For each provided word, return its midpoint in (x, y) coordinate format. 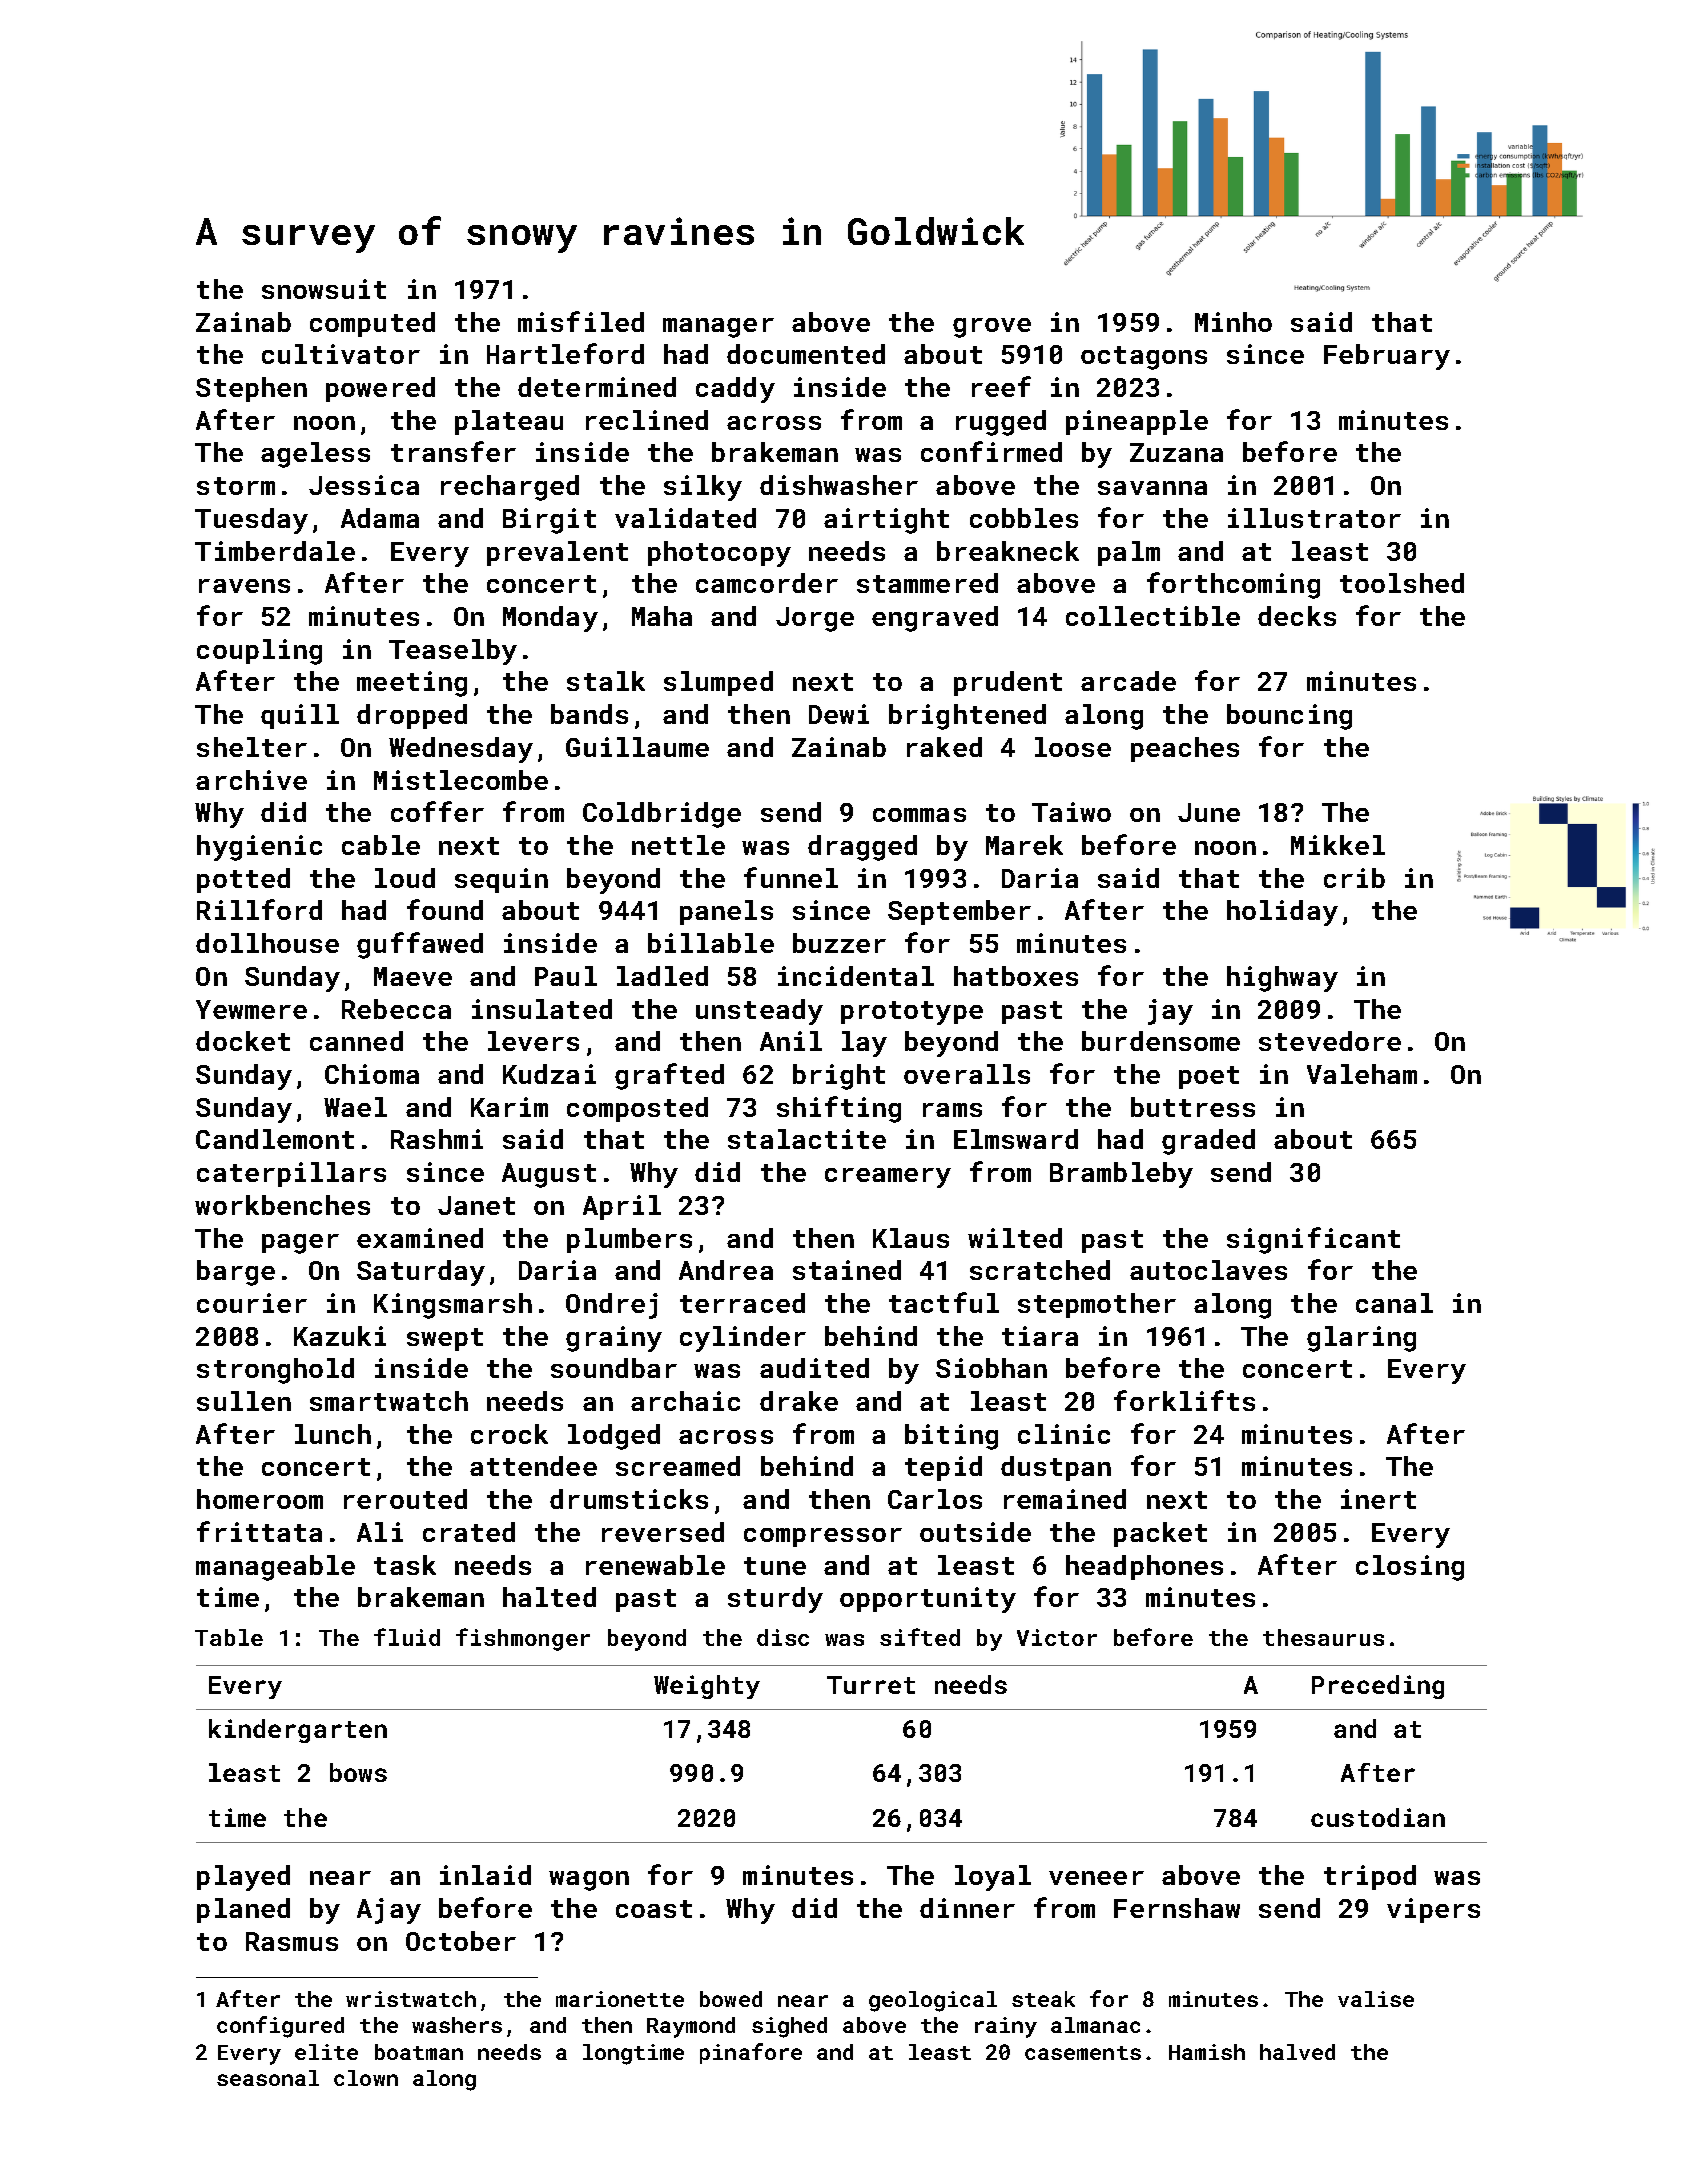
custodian (1378, 1817)
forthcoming (1233, 585)
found (445, 909)
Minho (1233, 322)
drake (799, 1401)
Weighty (707, 1687)
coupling (259, 652)
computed (372, 324)
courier (252, 1303)
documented (806, 354)
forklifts (1184, 1400)
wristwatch (411, 1999)
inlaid (485, 1875)
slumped (718, 683)
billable (711, 943)
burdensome (1161, 1041)
